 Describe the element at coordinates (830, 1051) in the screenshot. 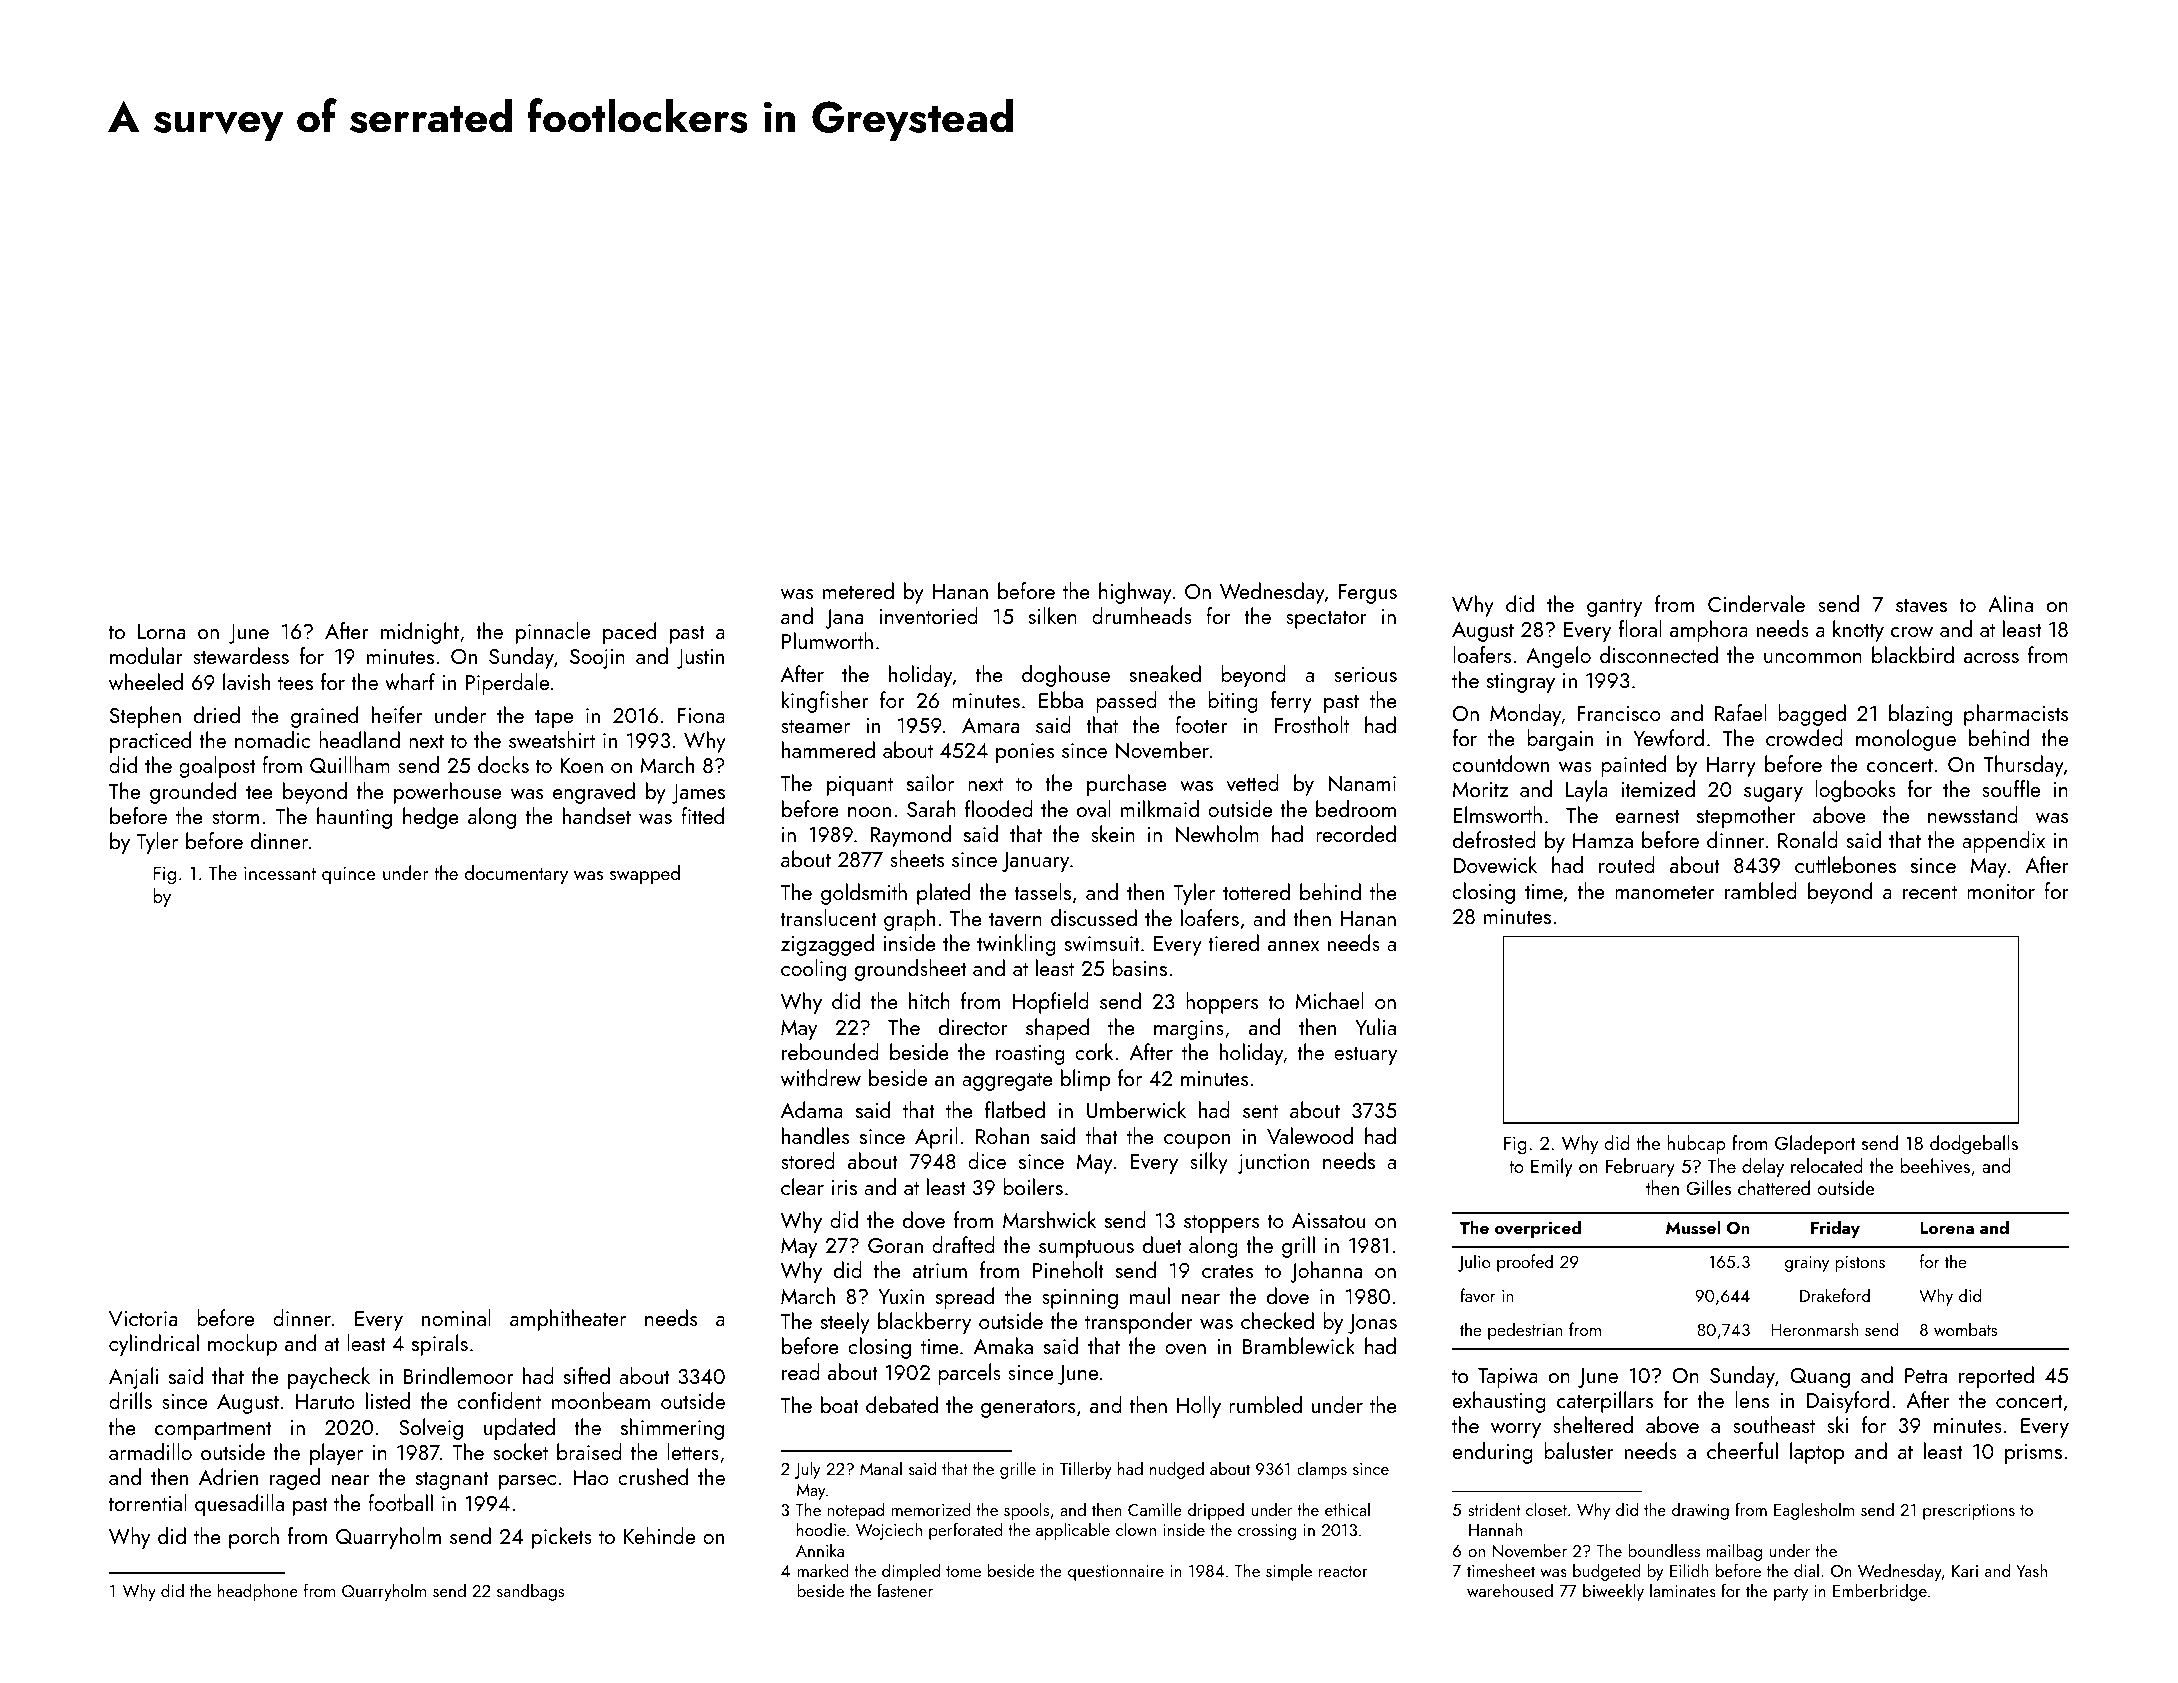

I see `rebounded` at that location.
